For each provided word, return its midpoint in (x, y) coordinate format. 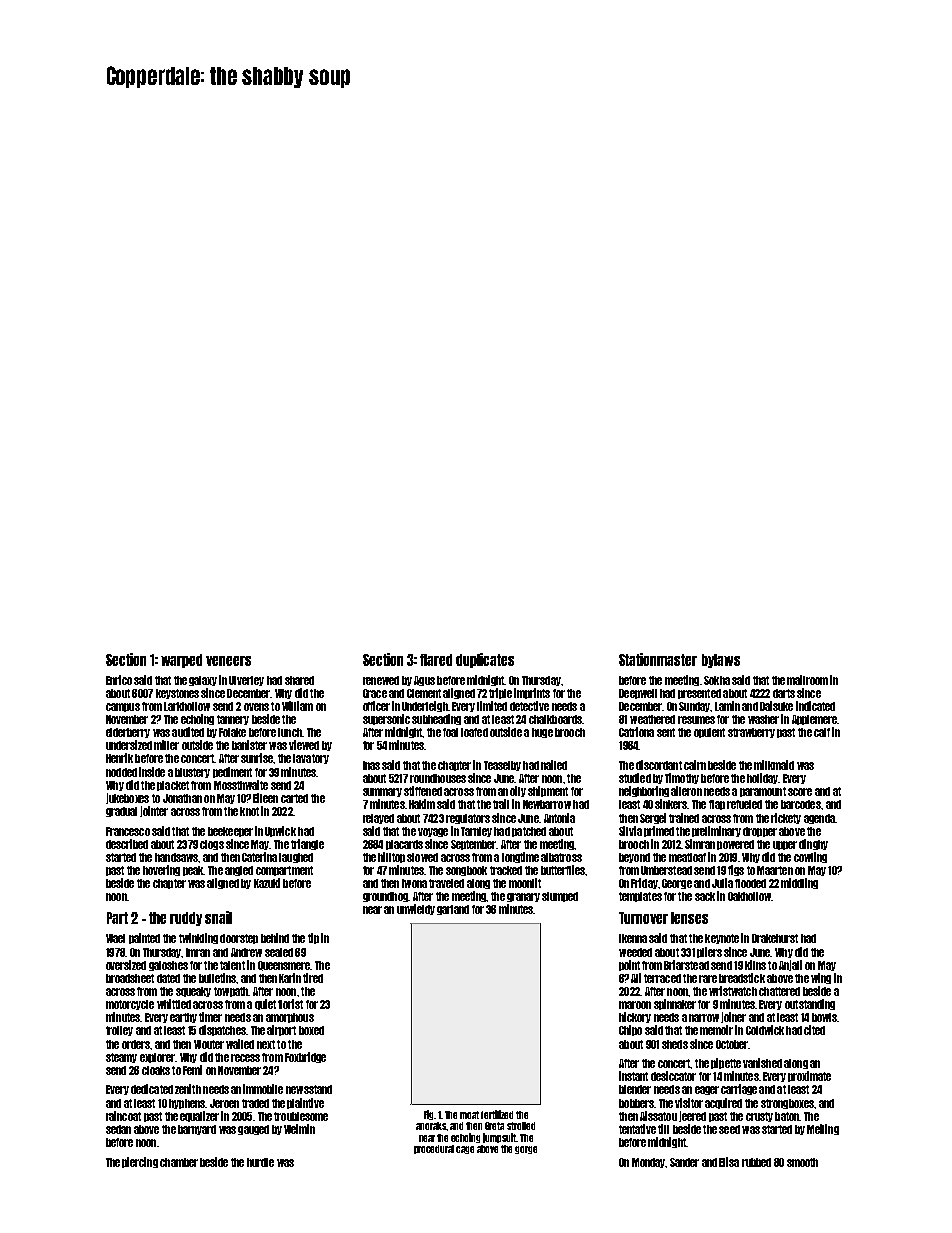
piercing (140, 1162)
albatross (561, 857)
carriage (739, 1089)
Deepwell (638, 694)
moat (469, 1115)
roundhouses (438, 778)
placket (173, 786)
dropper (760, 832)
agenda (819, 819)
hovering (161, 870)
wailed (240, 1044)
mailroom (807, 680)
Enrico (119, 680)
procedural (434, 1149)
